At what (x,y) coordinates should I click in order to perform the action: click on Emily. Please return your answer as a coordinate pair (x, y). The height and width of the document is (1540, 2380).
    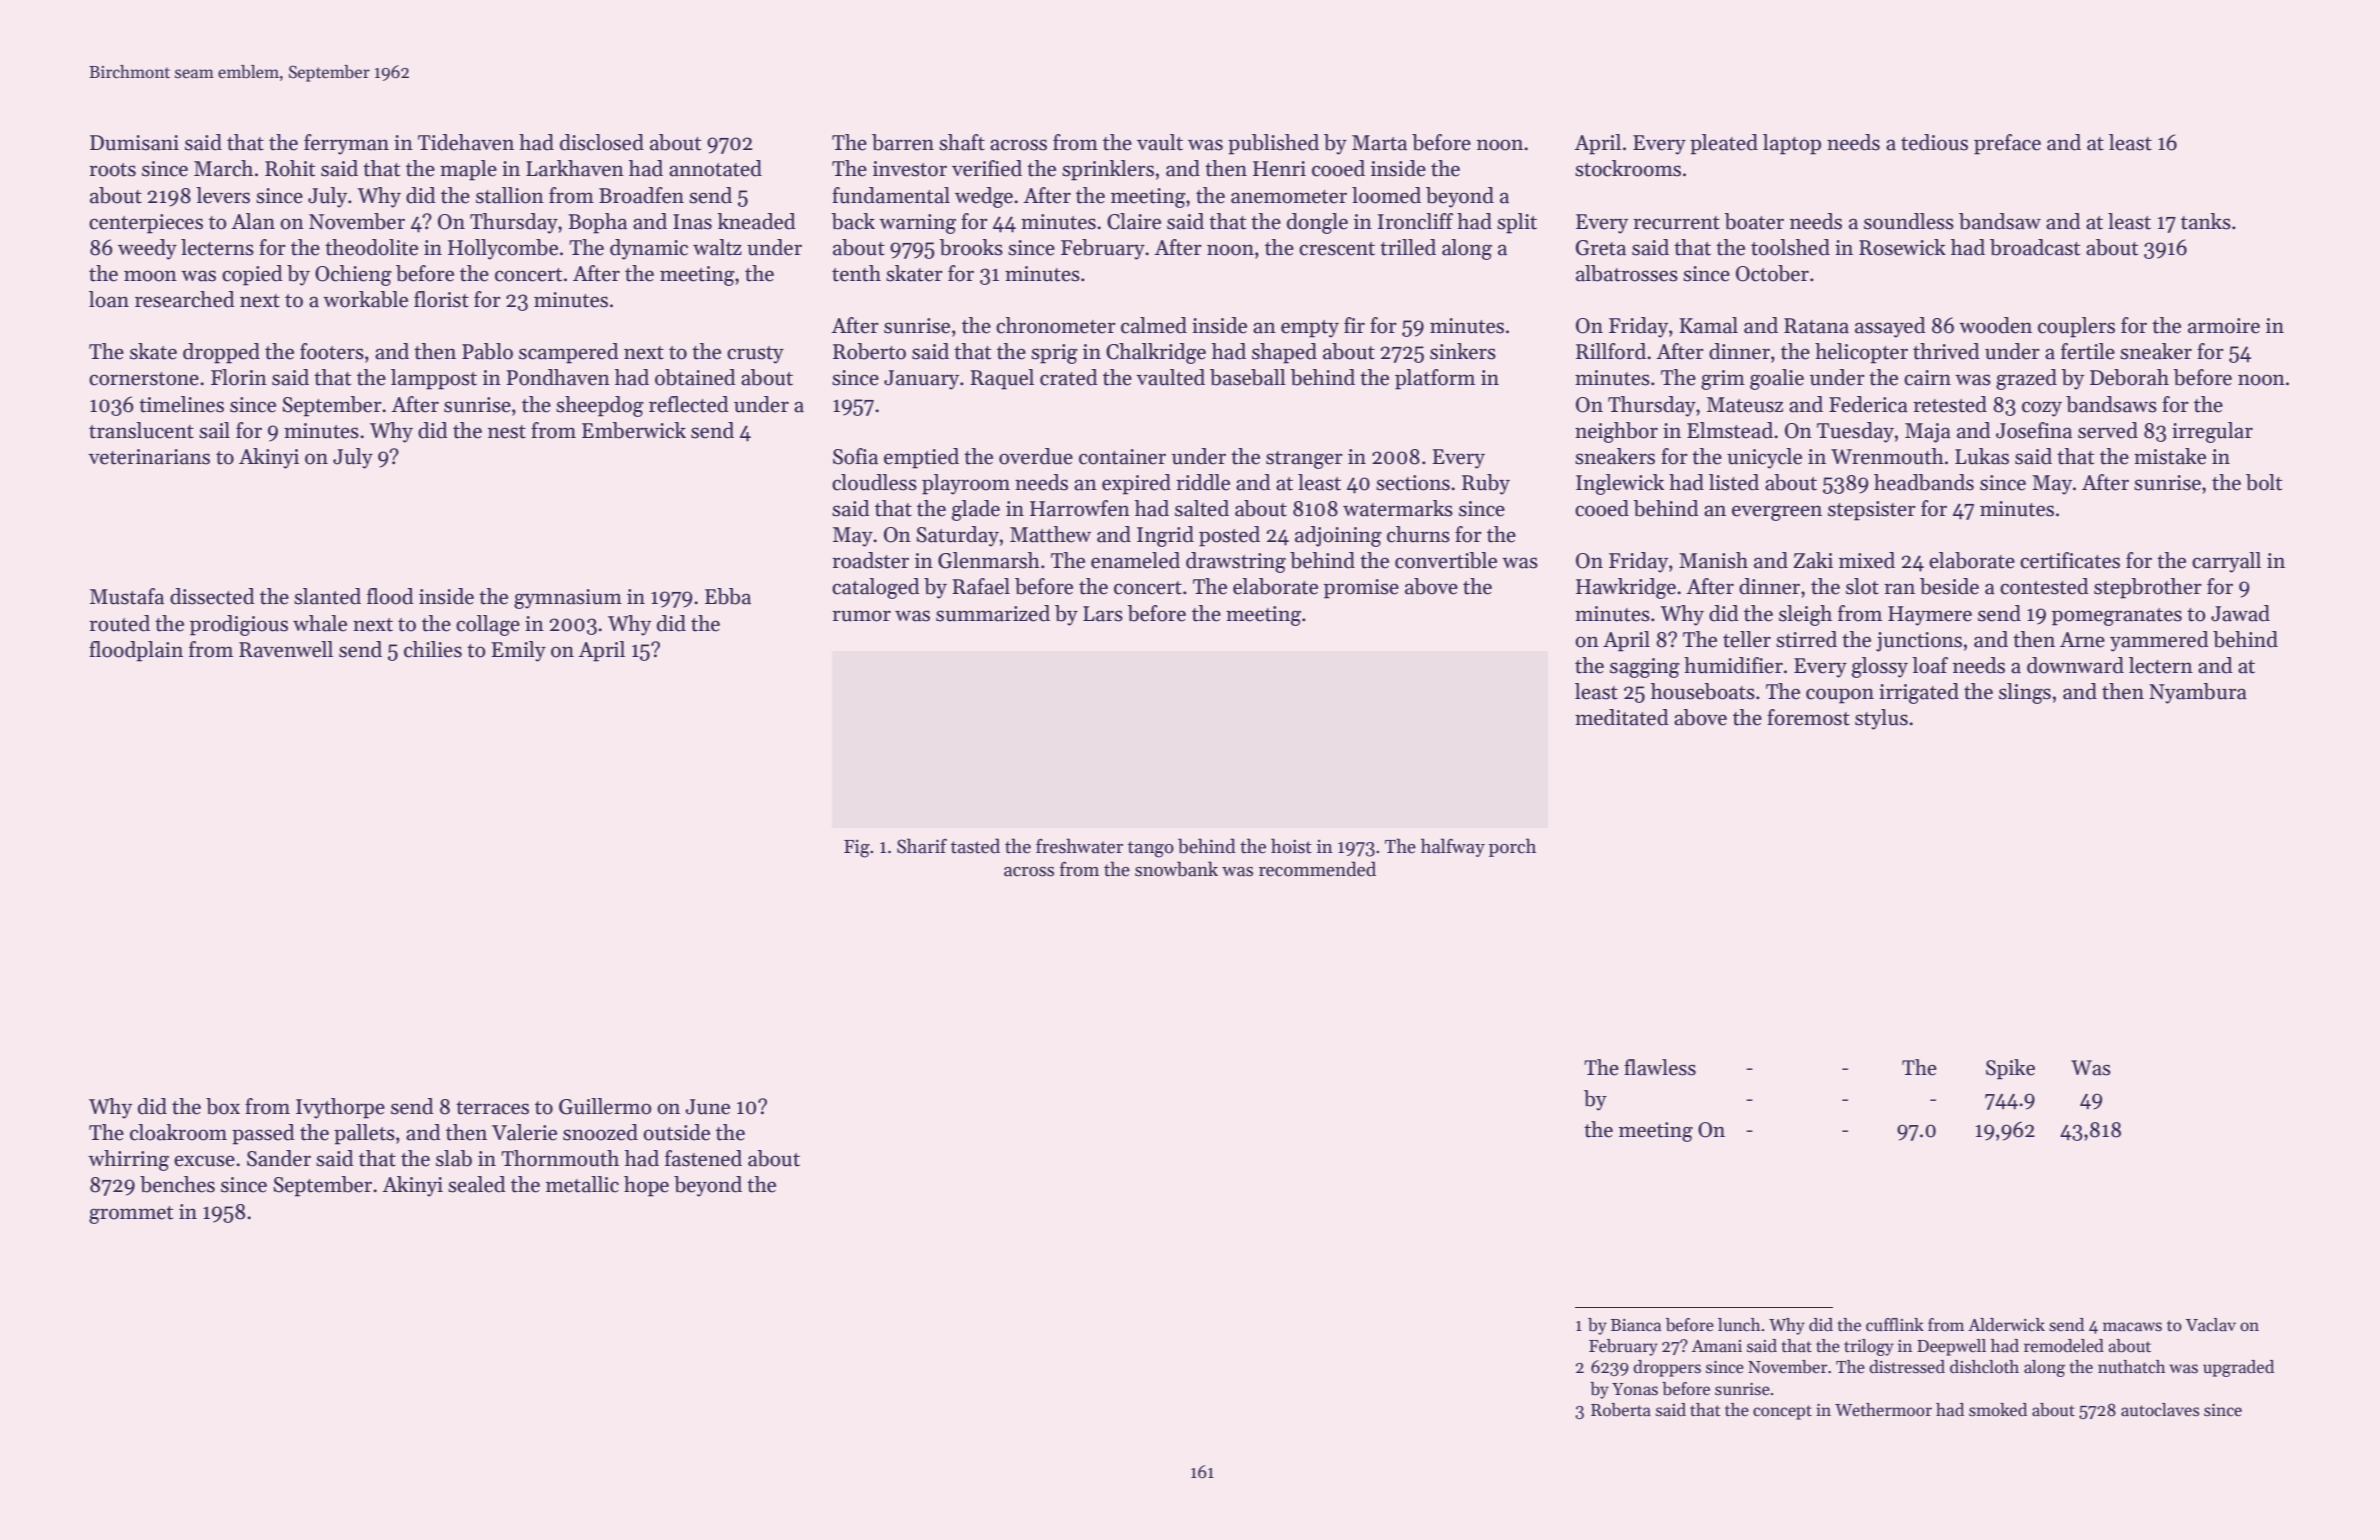
    Looking at the image, I should click on (519, 651).
